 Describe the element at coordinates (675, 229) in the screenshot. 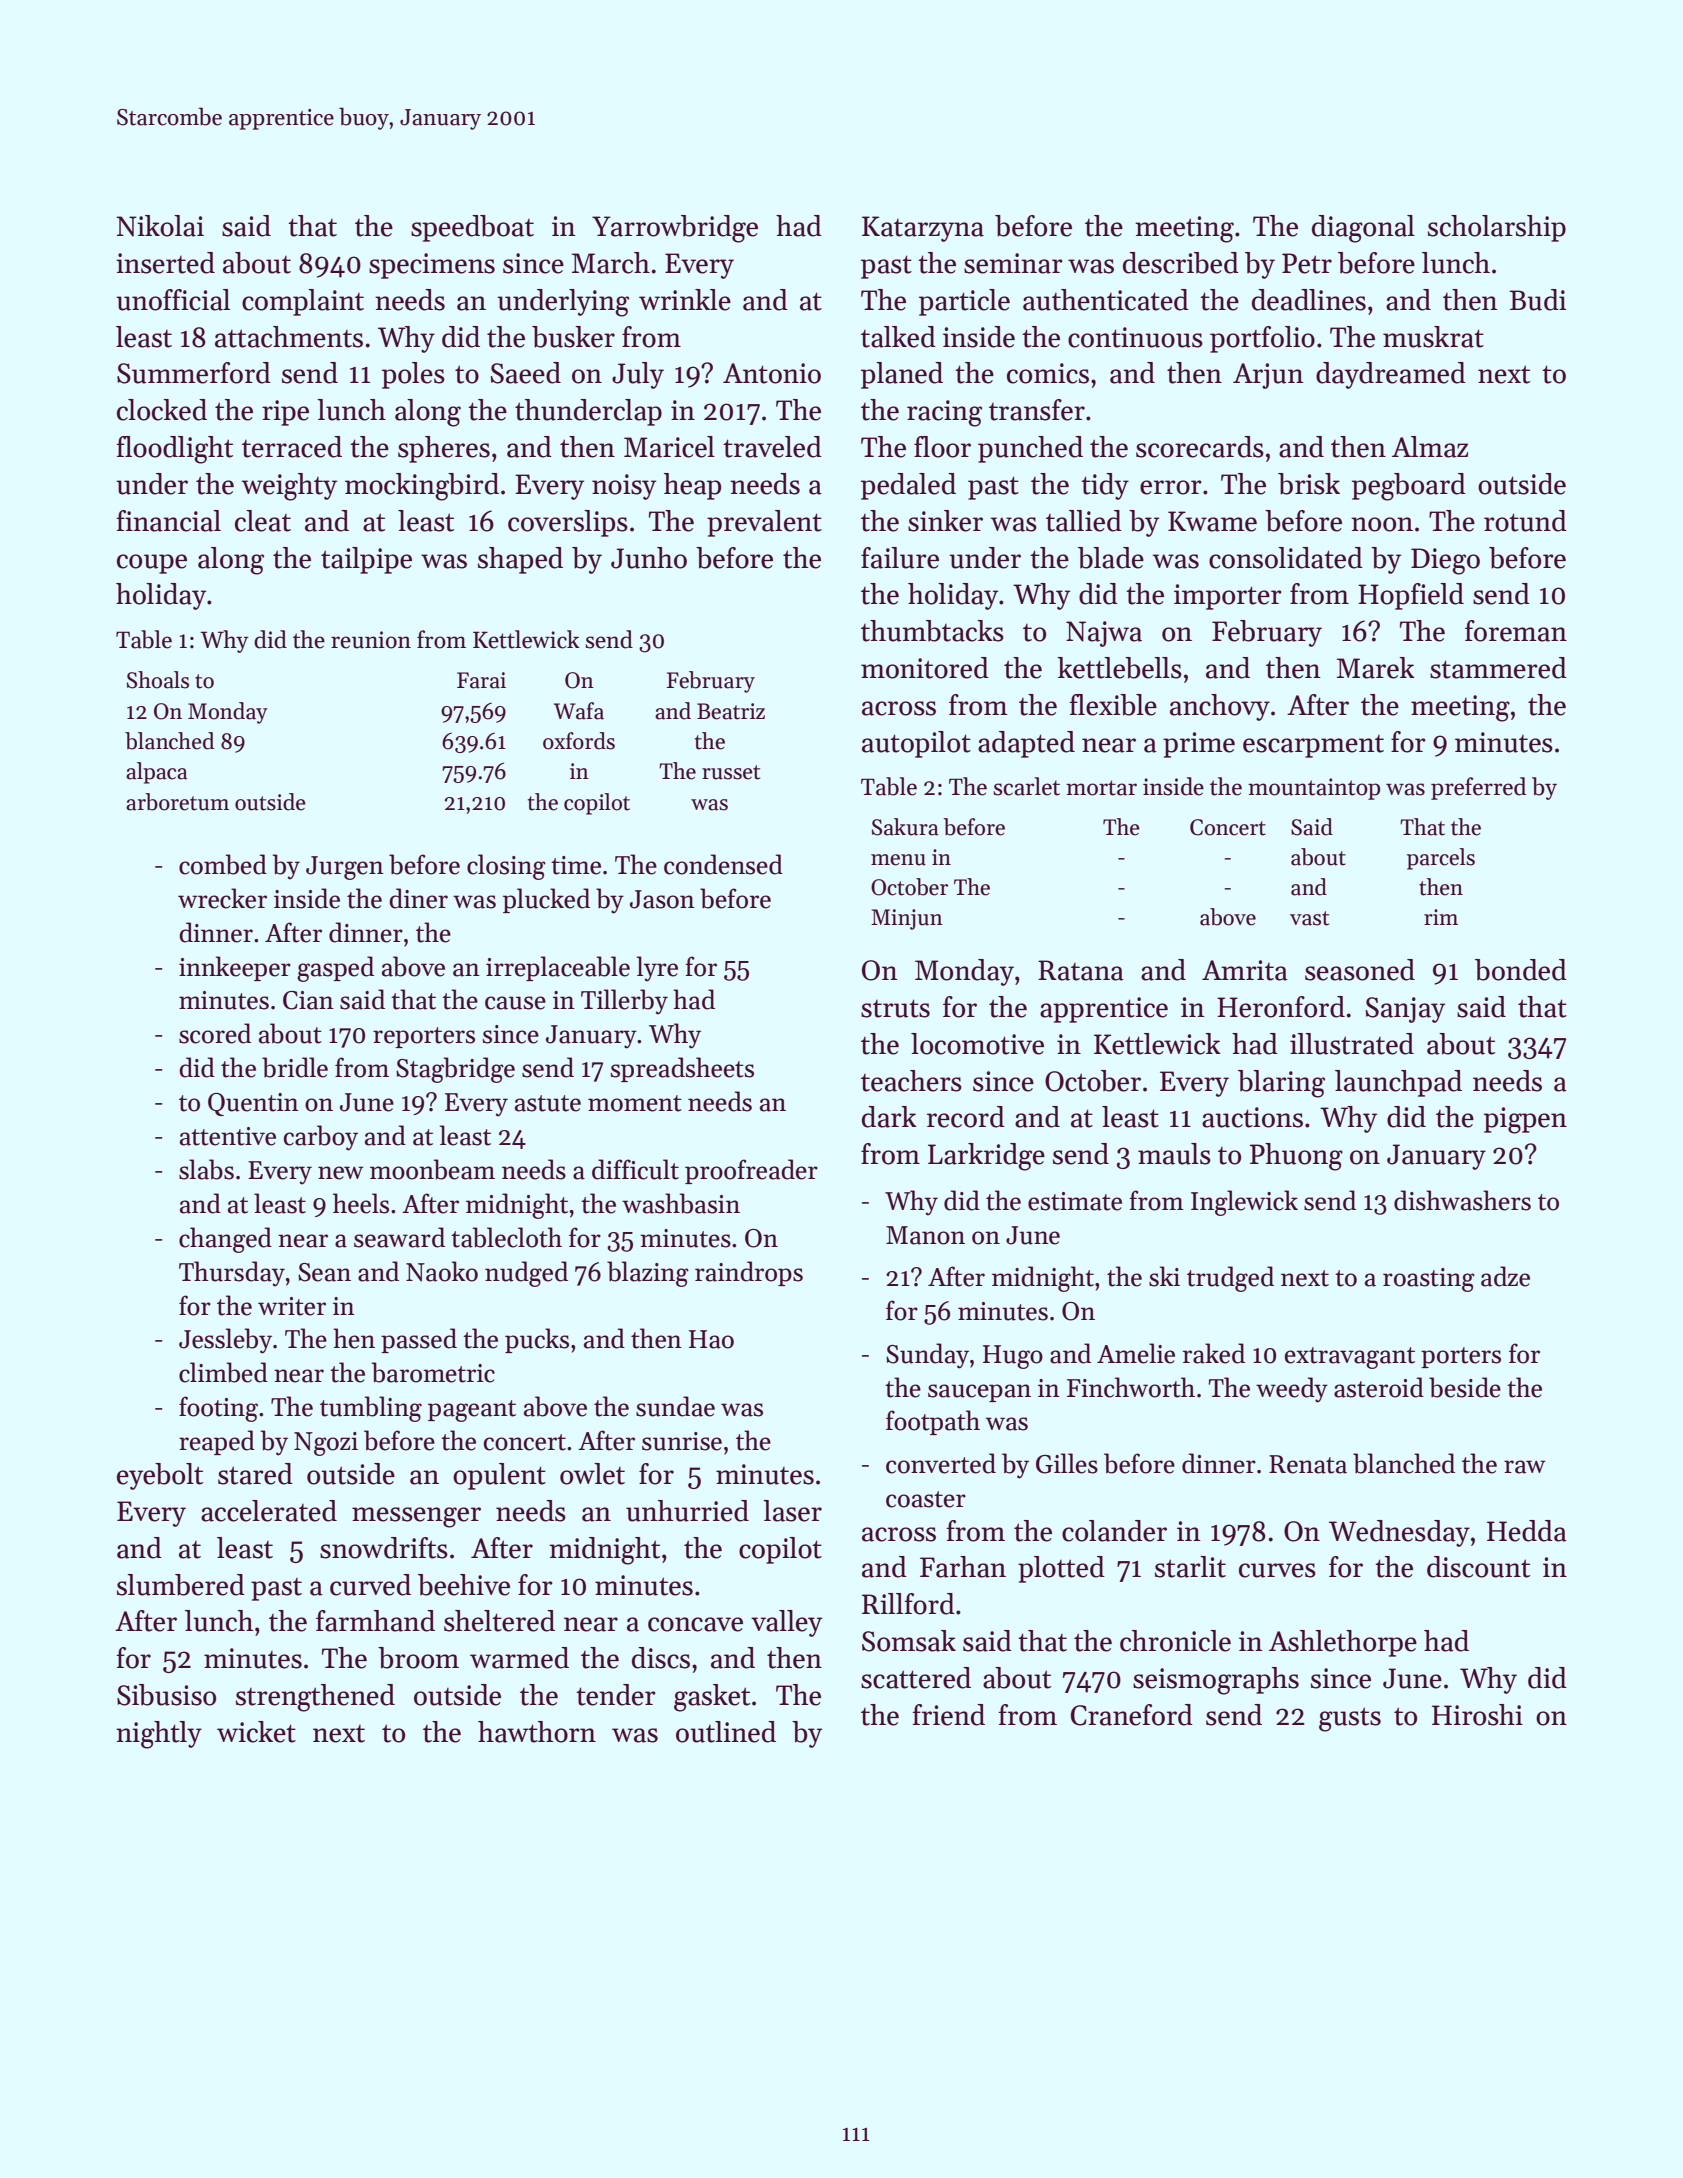

I see `Yarrowbridge` at that location.
